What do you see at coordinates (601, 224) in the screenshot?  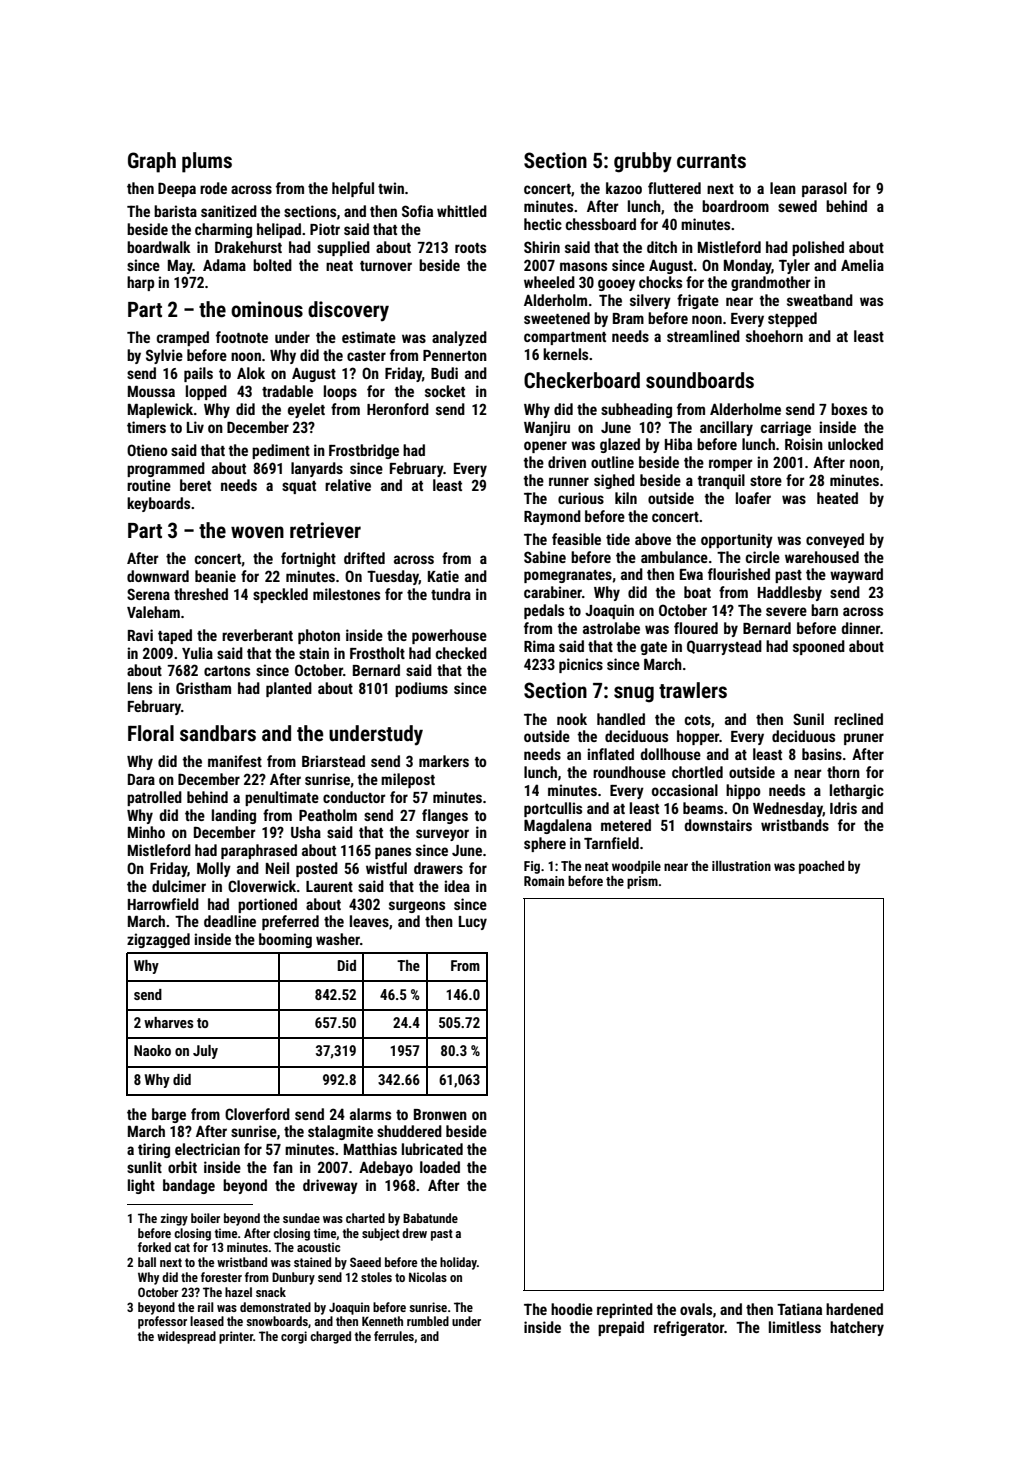 I see `chessboard` at bounding box center [601, 224].
